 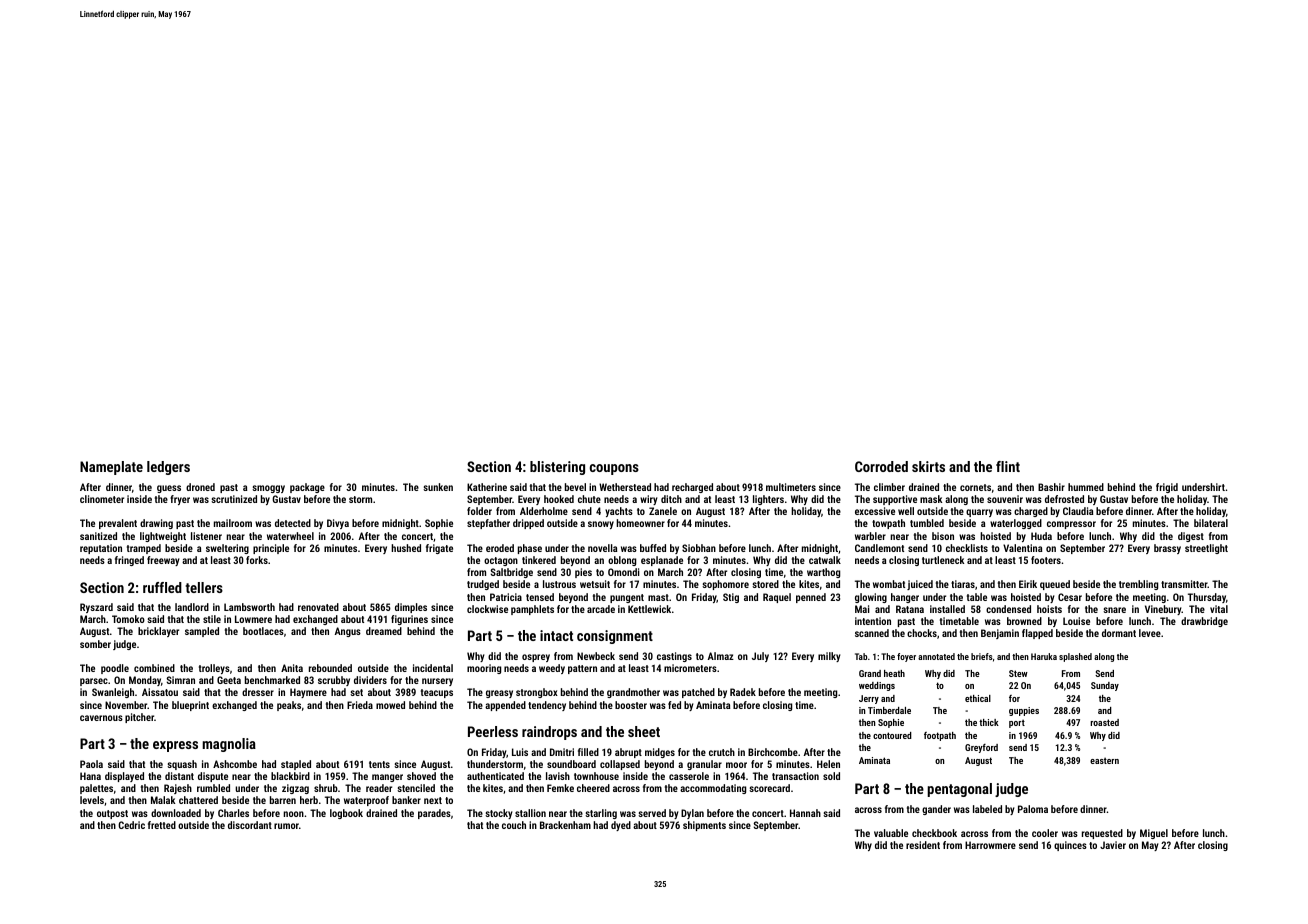 What do you see at coordinates (158, 632) in the image?
I see `bricklayer` at bounding box center [158, 632].
